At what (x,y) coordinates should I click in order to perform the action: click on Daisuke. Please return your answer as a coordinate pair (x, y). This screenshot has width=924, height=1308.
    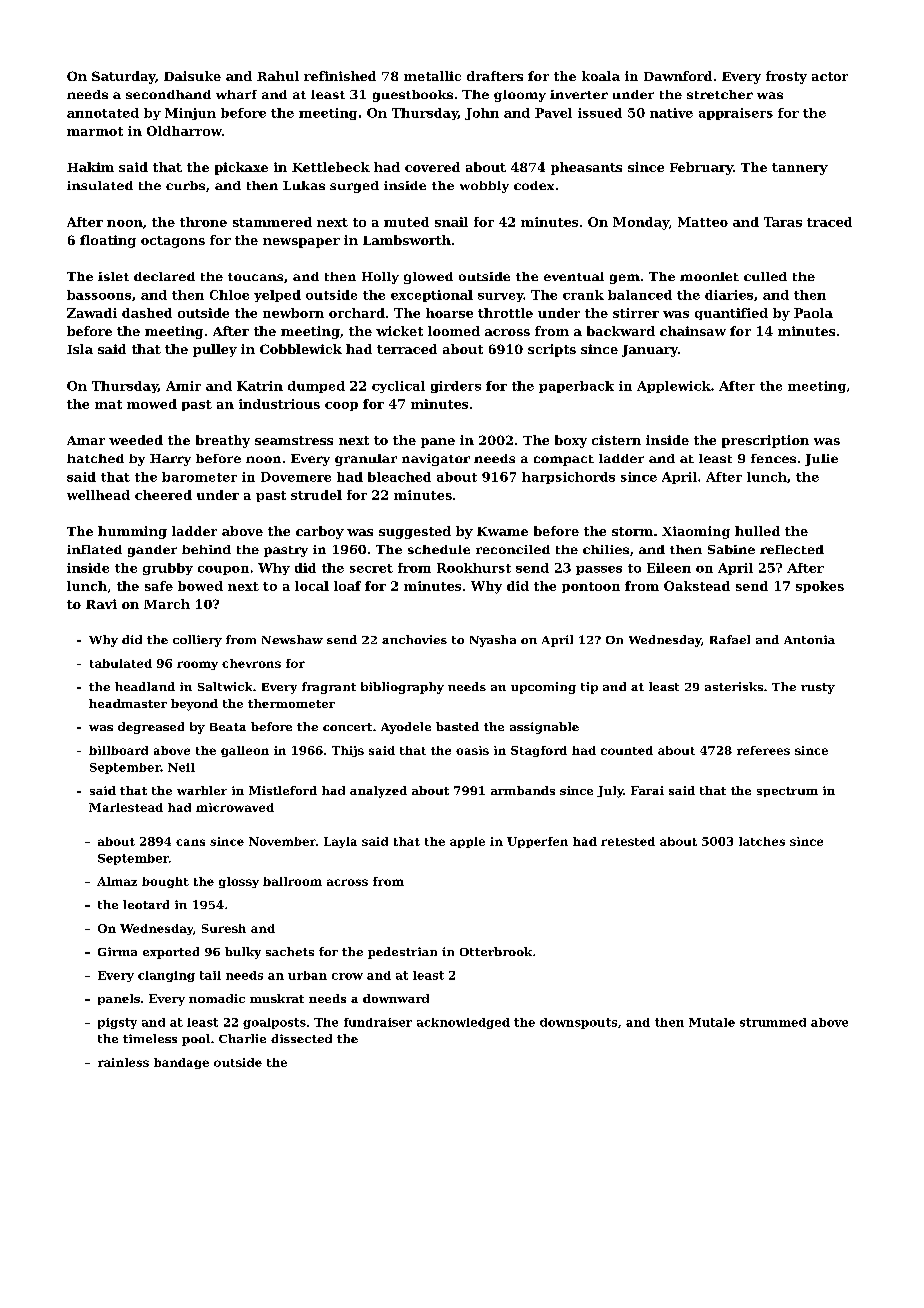
    Looking at the image, I should click on (192, 76).
